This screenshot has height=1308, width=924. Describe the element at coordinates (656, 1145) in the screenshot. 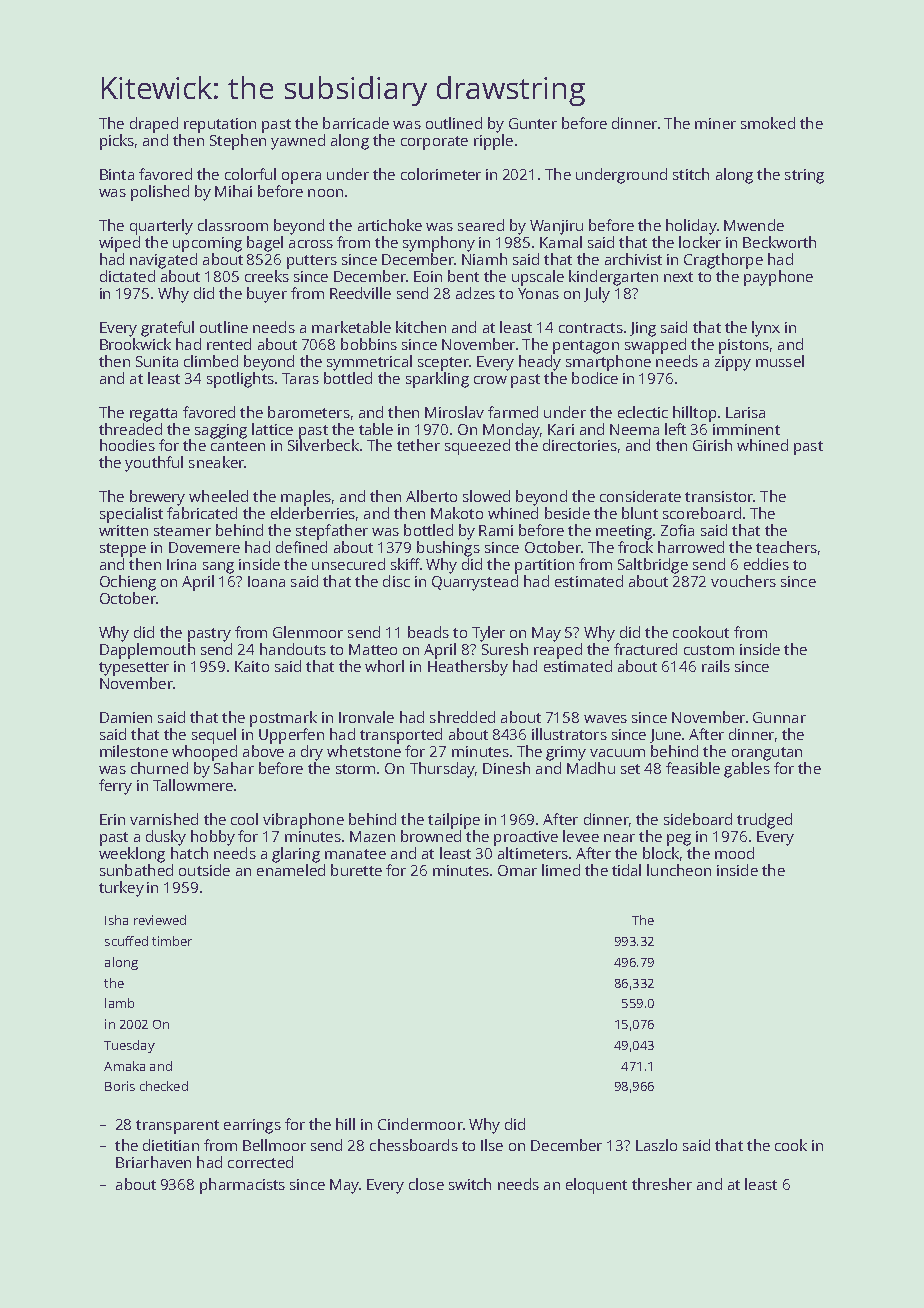

I see `Laszlo` at that location.
